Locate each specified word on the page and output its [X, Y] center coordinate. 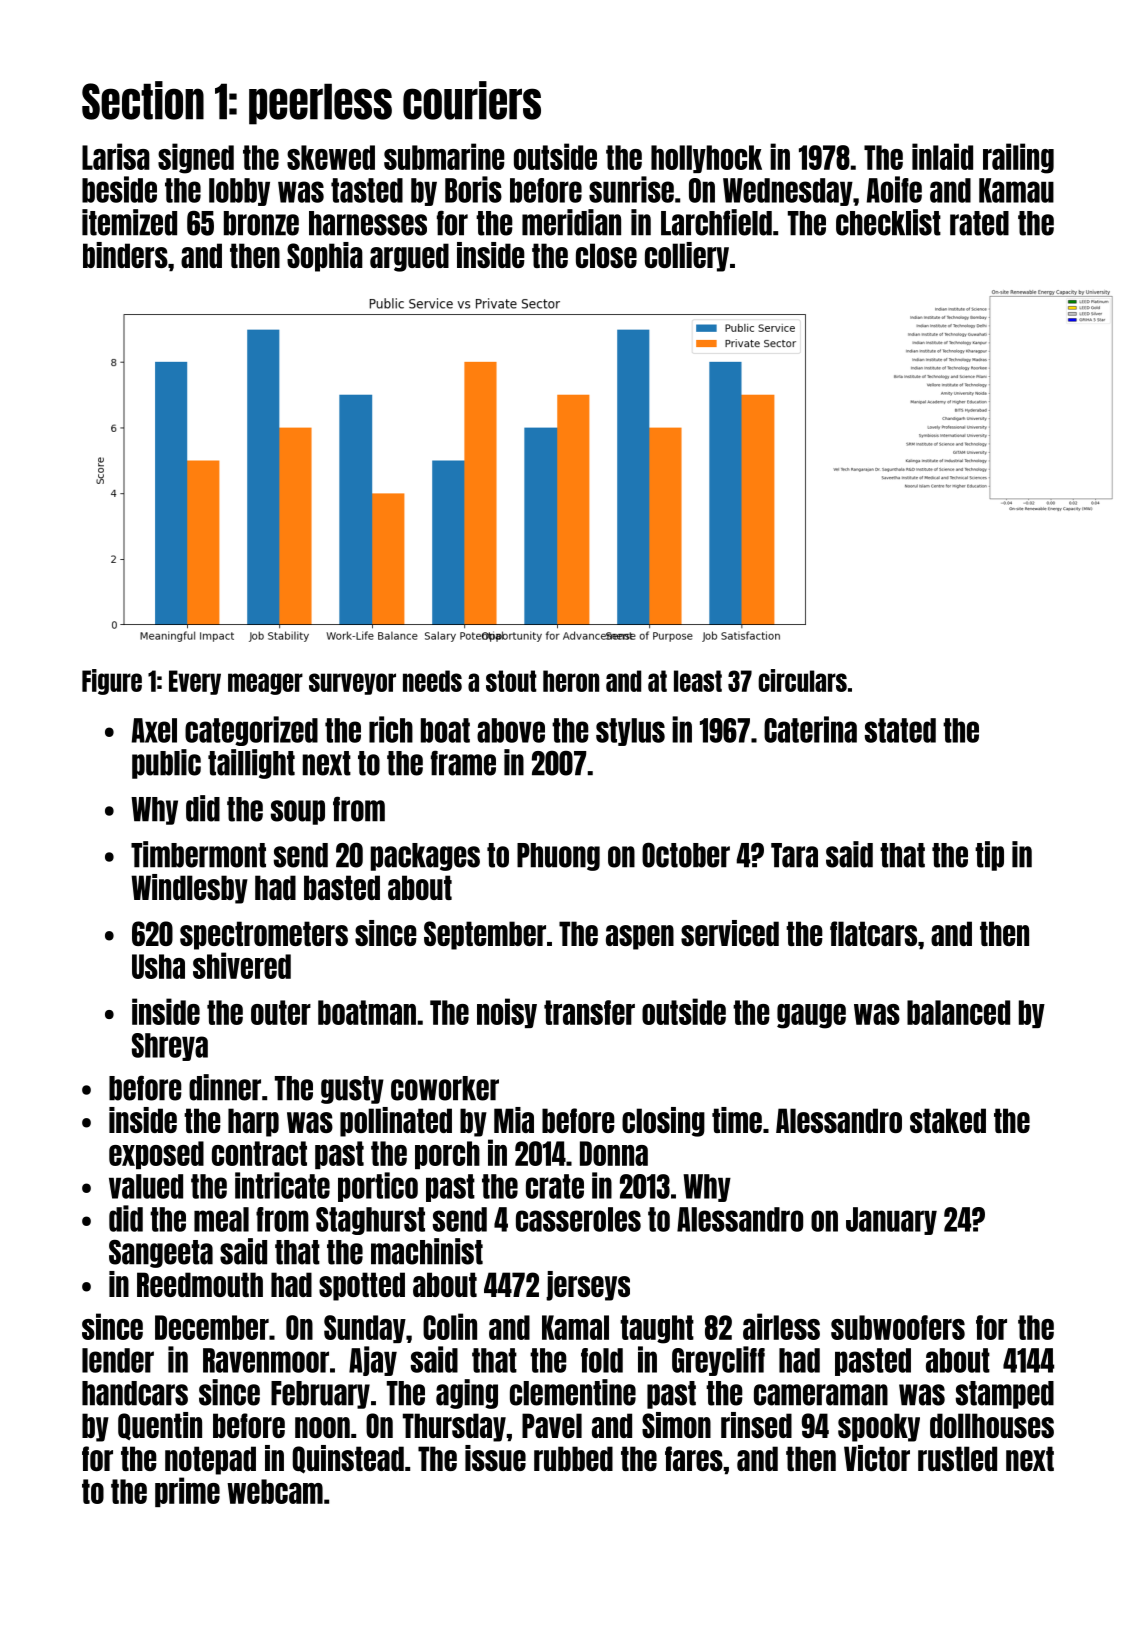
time [737, 1120]
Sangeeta [161, 1253]
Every [195, 682]
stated [900, 730]
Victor [877, 1458]
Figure [112, 682]
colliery [687, 257]
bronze [261, 223]
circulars [802, 680]
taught [657, 1329]
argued [409, 257]
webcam [275, 1491]
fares [694, 1458]
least [698, 681]
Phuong [558, 857]
